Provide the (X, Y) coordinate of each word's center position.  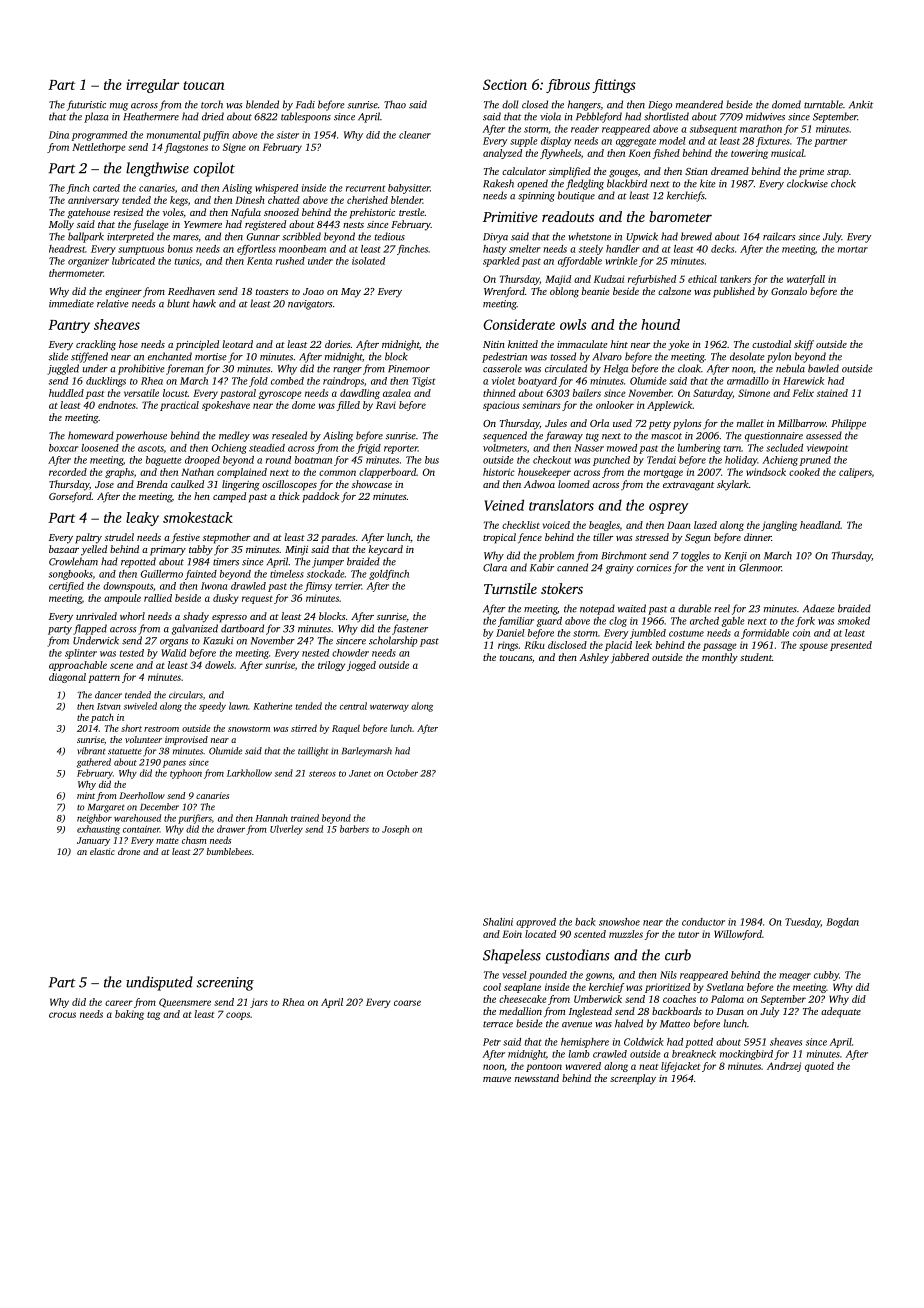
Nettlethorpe (99, 148)
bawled (823, 368)
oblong (564, 292)
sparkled (501, 262)
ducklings (106, 382)
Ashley (594, 658)
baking (129, 1015)
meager (795, 977)
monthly (720, 658)
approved (536, 923)
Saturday (713, 394)
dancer (108, 695)
